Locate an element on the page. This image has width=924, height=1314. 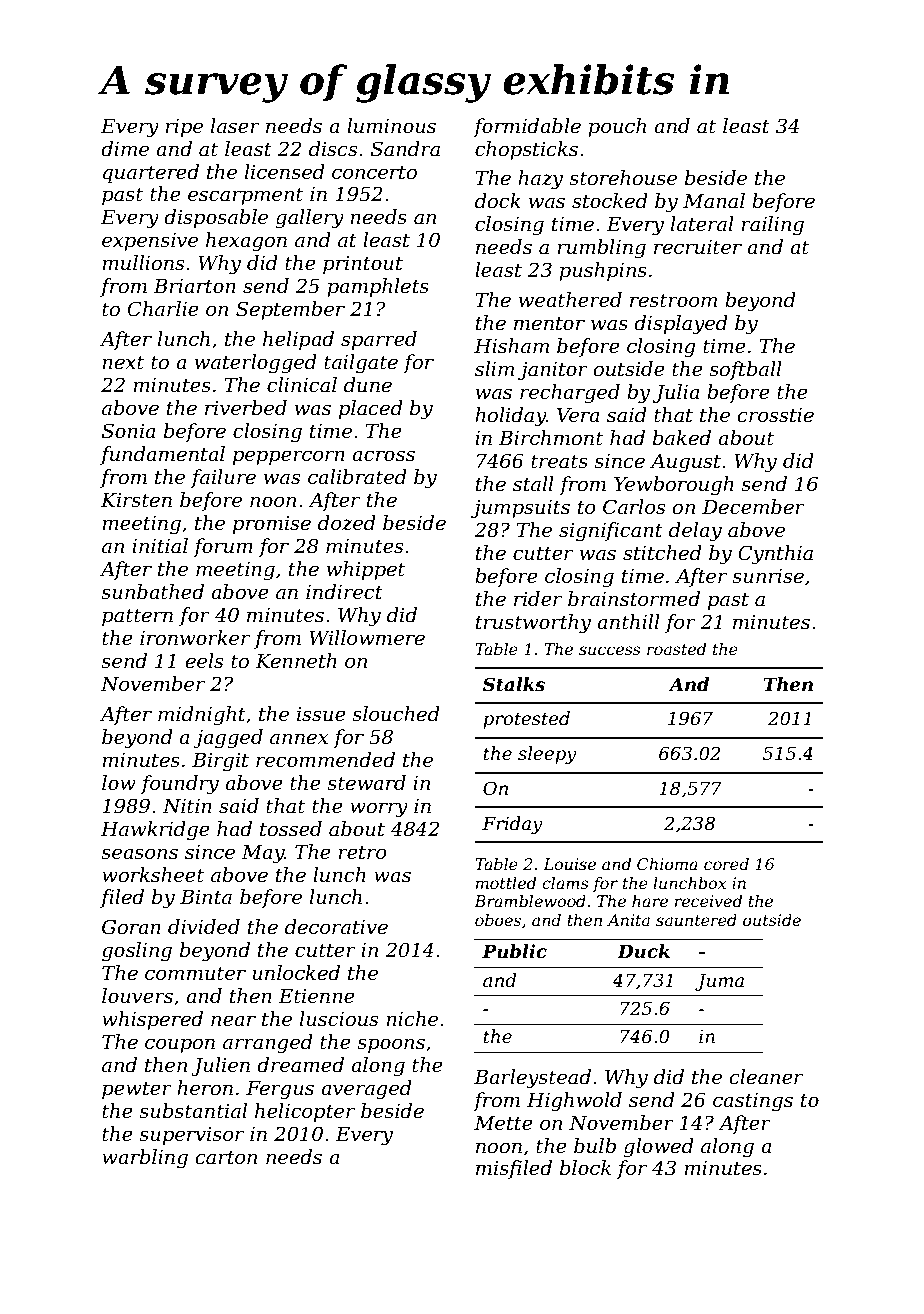
initial is located at coordinates (160, 546).
